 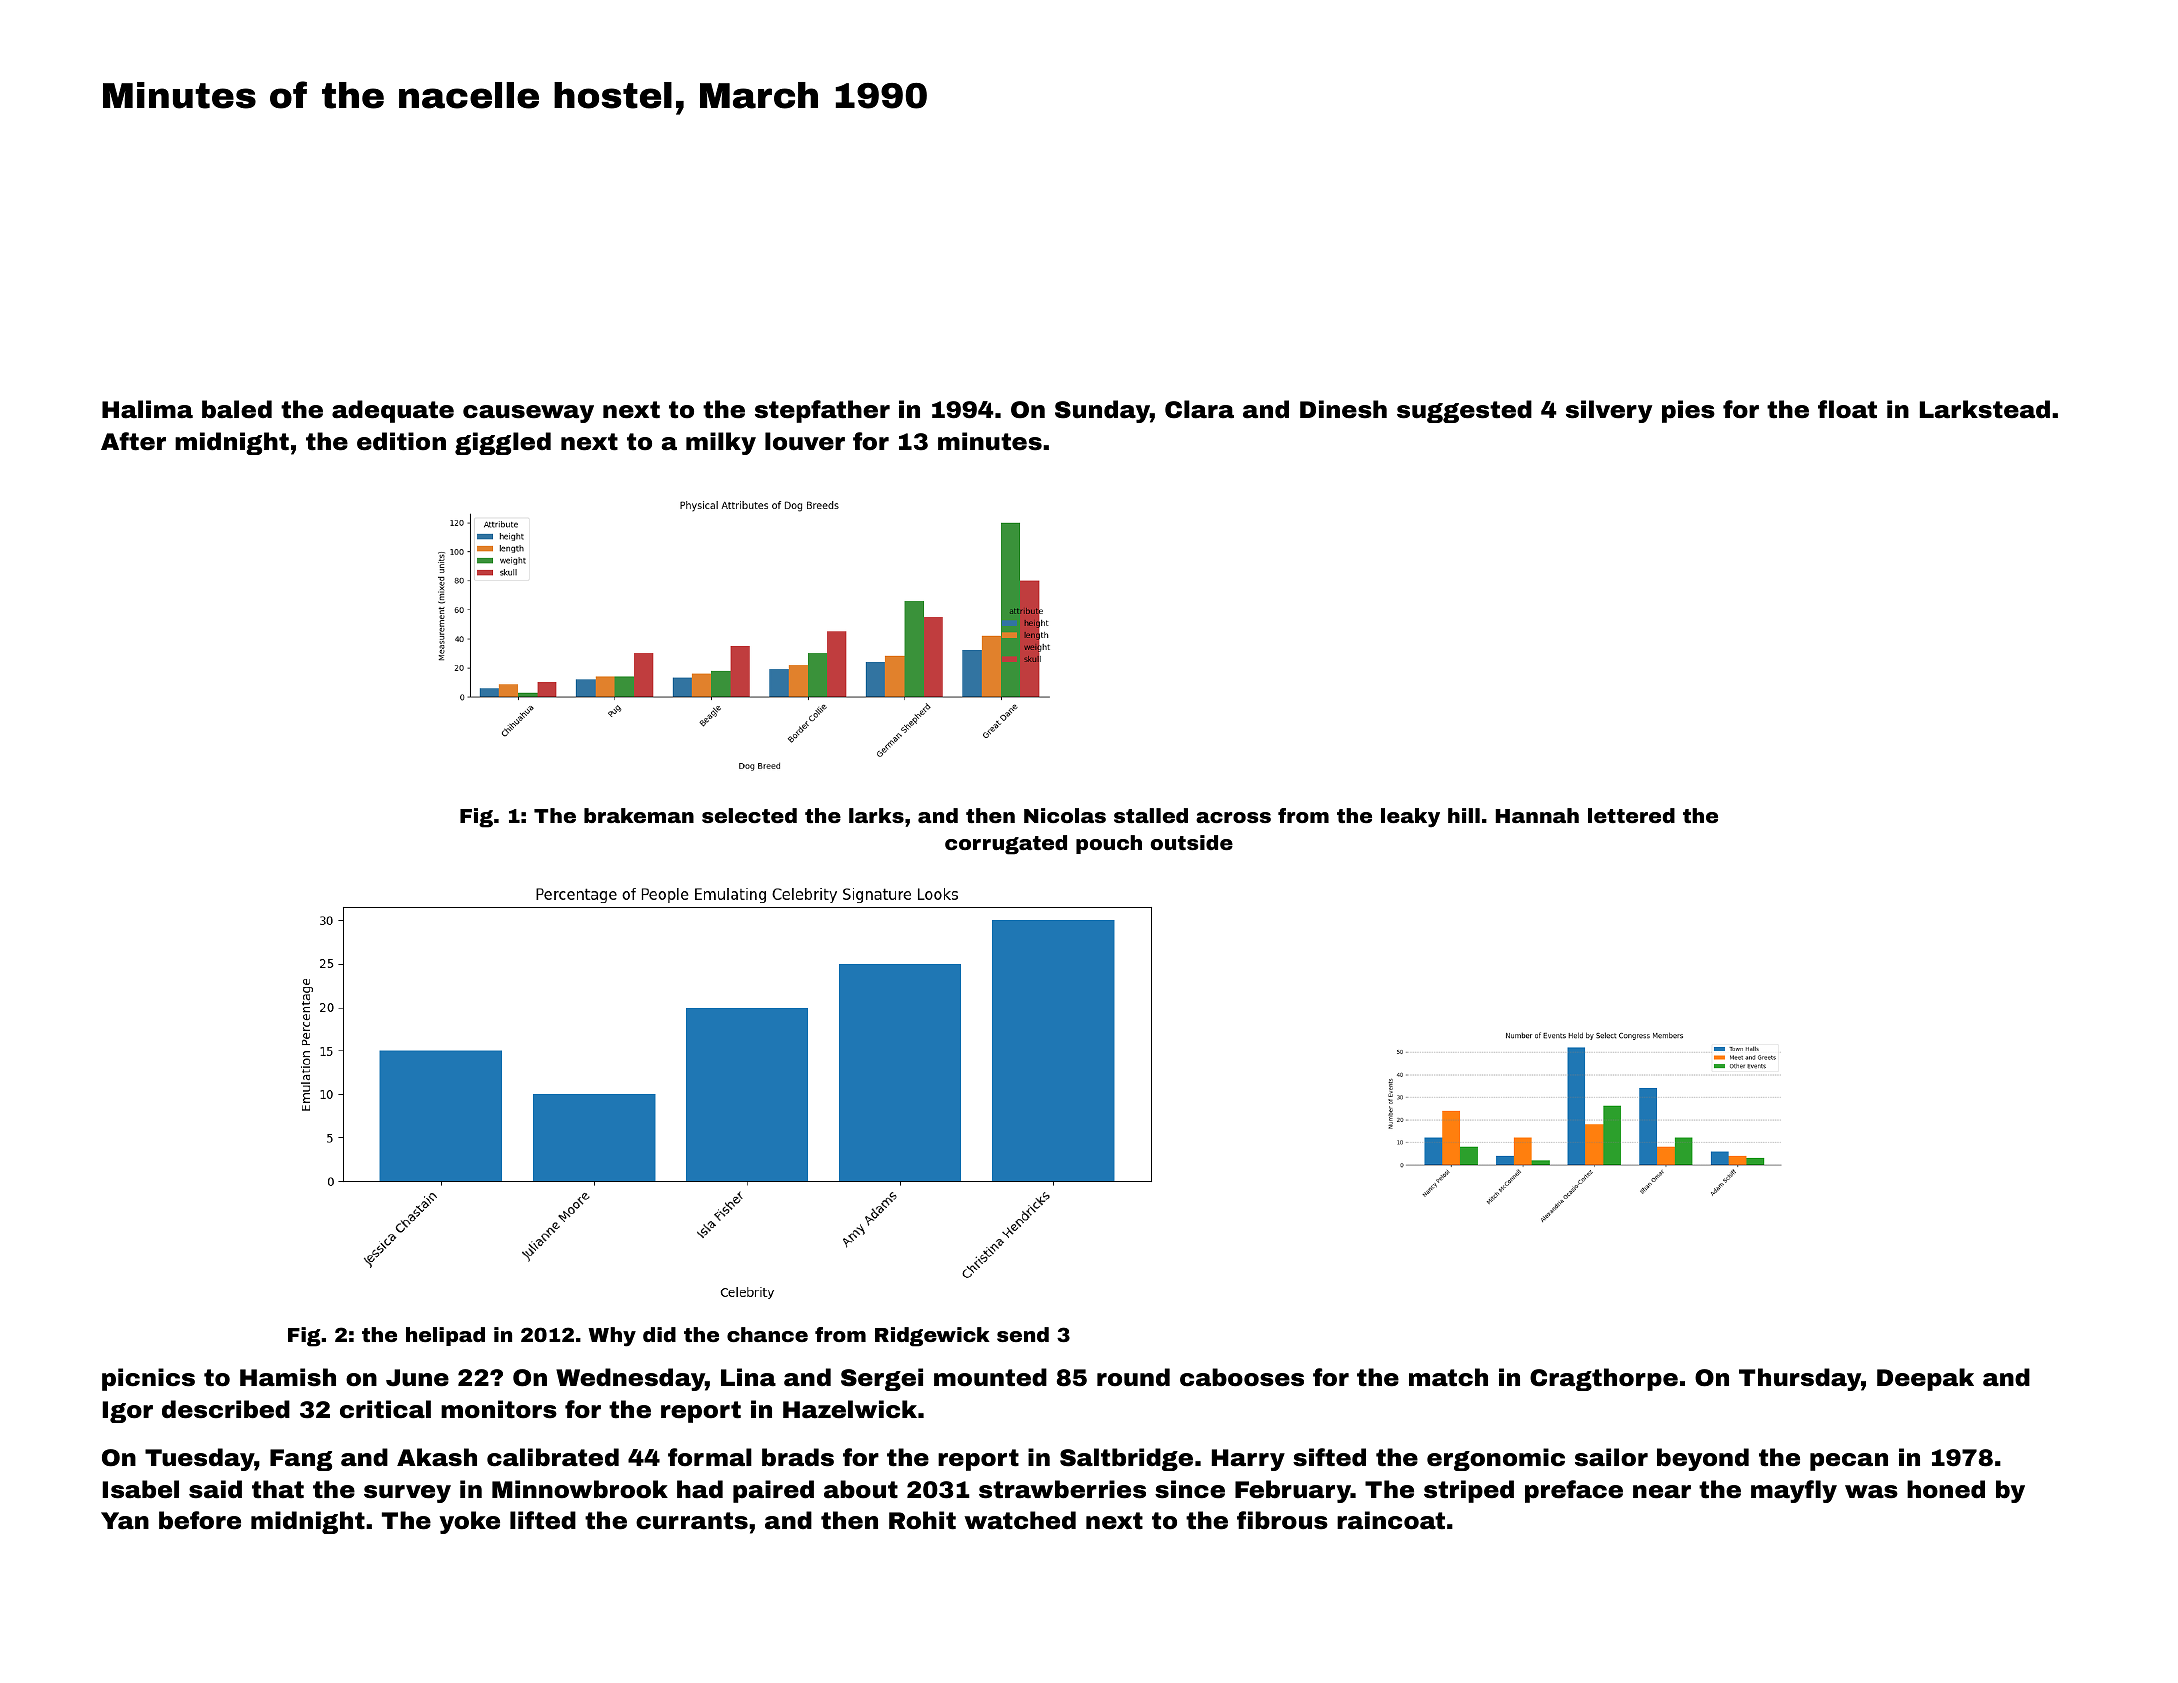 I want to click on mounted, so click(x=990, y=1377).
